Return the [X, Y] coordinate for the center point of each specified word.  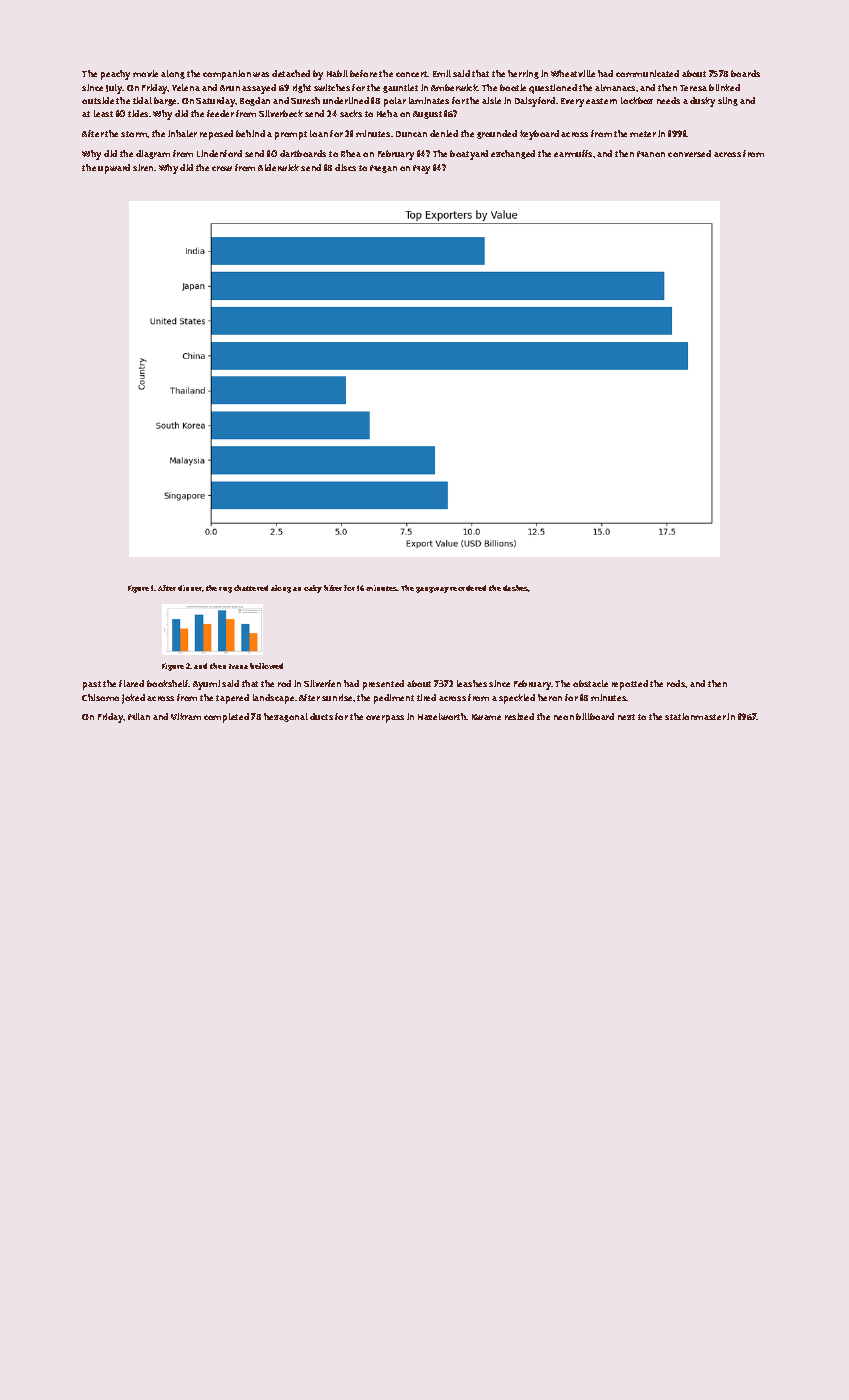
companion [227, 75]
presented [383, 685]
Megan [383, 169]
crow [222, 168]
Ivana [238, 666]
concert [412, 74]
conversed [689, 153]
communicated [647, 73]
